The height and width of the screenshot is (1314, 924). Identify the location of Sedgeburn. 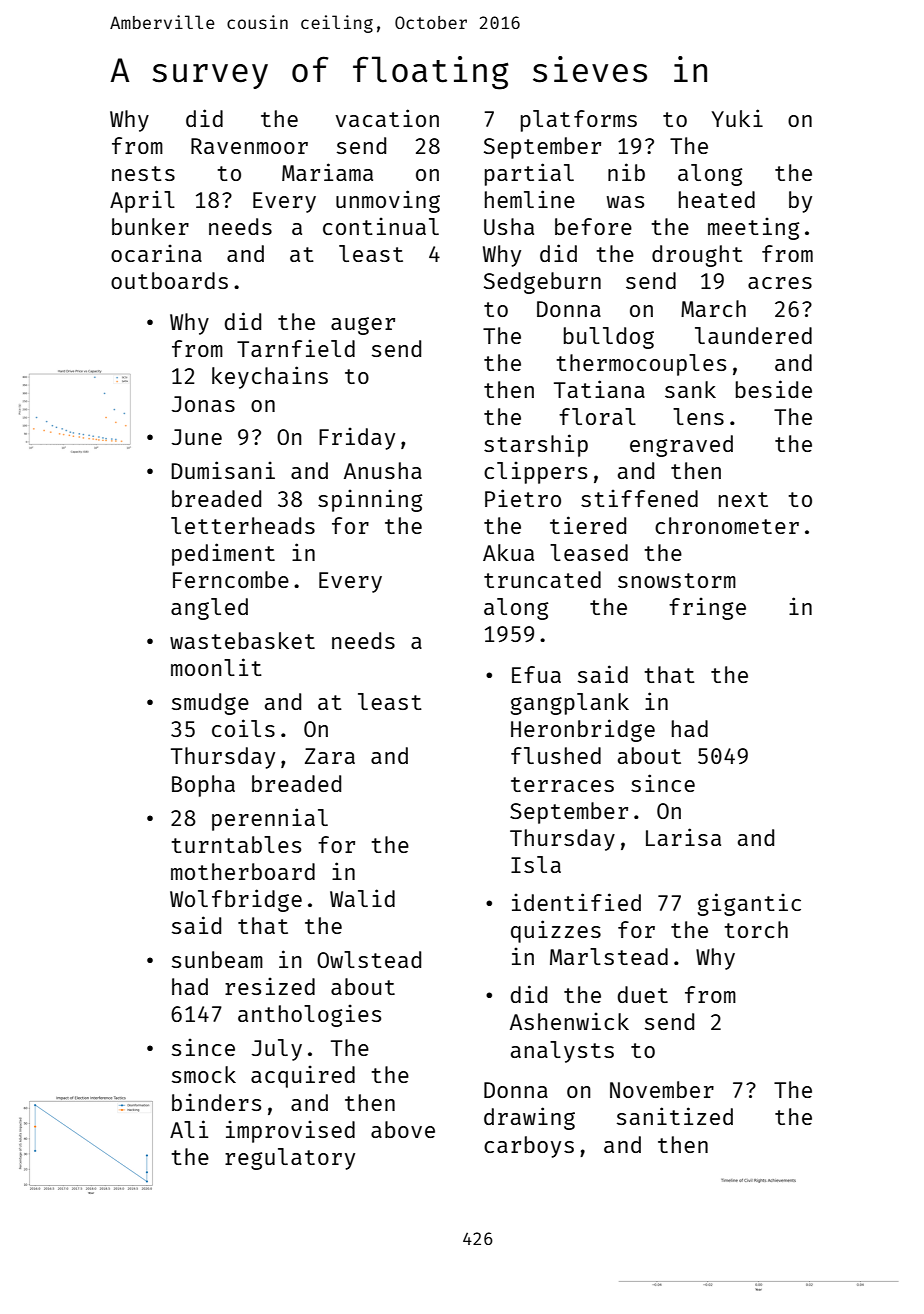
(542, 283).
